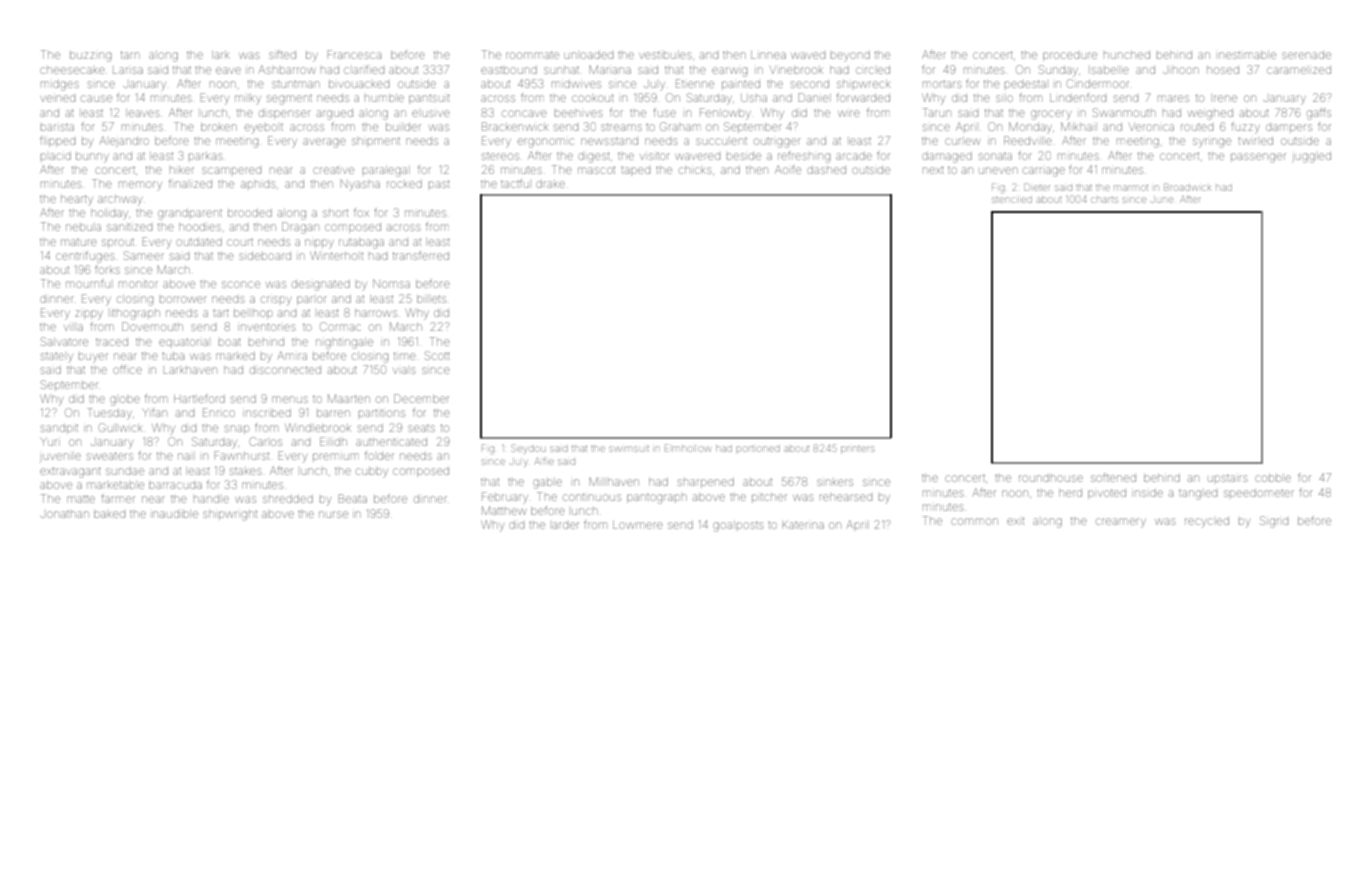  Describe the element at coordinates (437, 355) in the screenshot. I see `Scott` at that location.
